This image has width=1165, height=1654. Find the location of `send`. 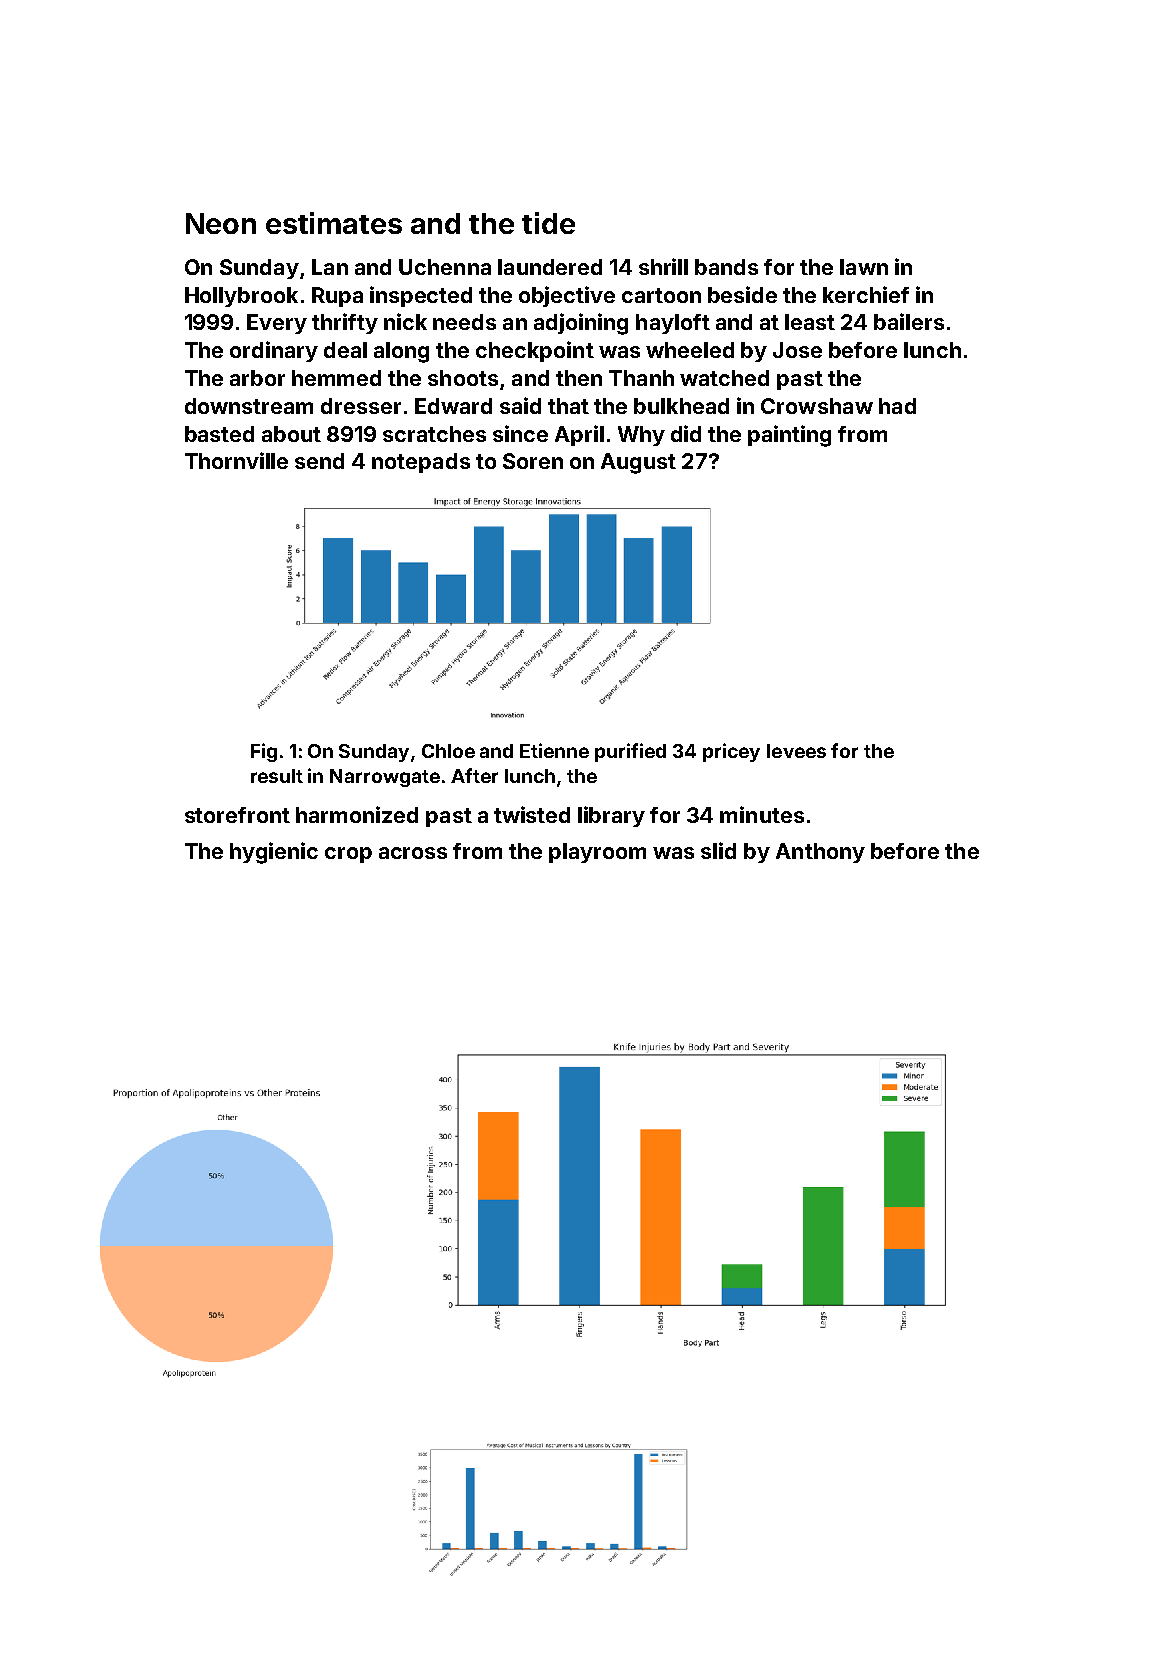

send is located at coordinates (319, 461).
